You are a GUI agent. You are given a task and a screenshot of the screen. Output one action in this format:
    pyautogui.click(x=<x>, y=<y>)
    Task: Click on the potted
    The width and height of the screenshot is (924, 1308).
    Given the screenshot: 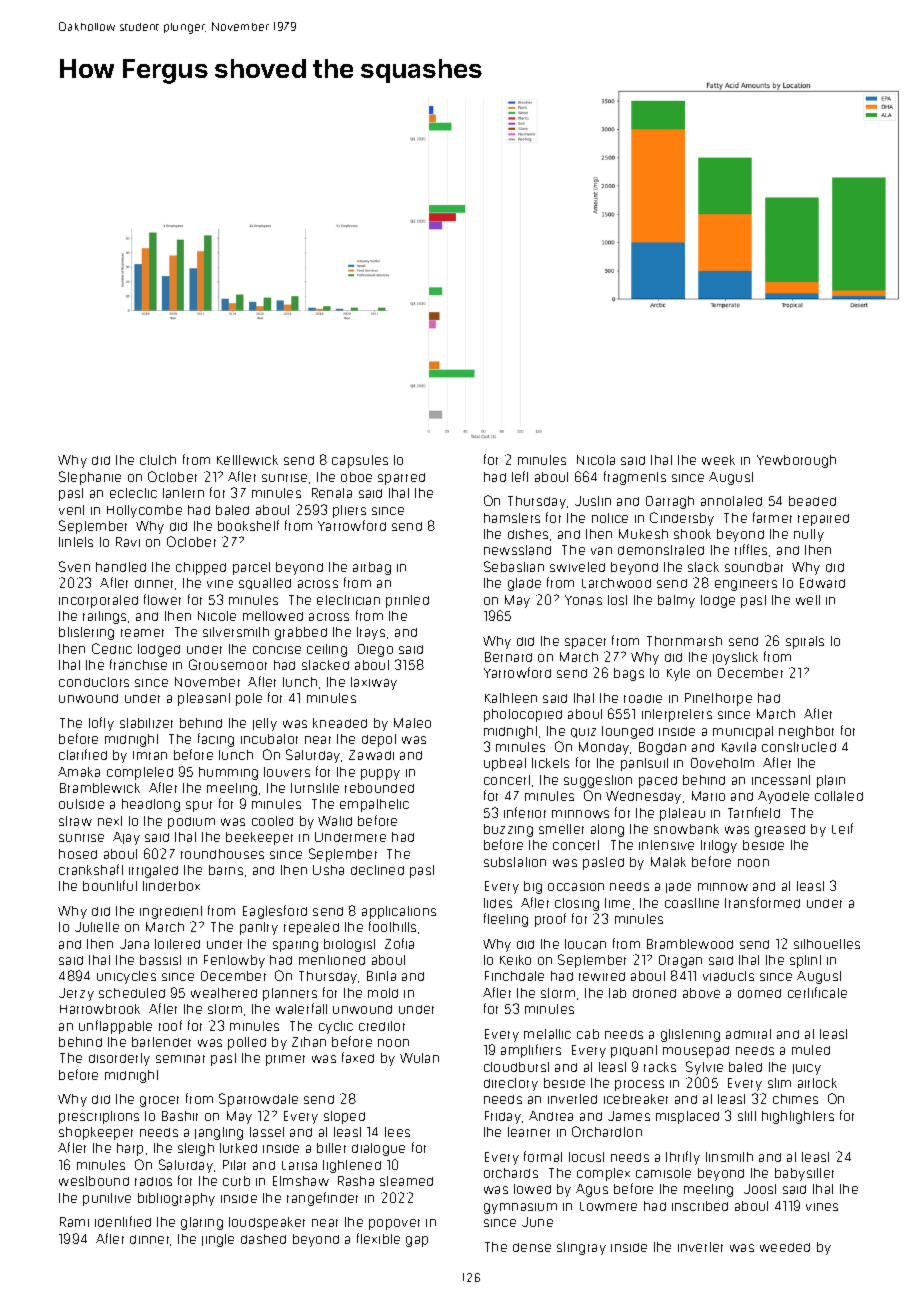 What is the action you would take?
    pyautogui.click(x=247, y=1043)
